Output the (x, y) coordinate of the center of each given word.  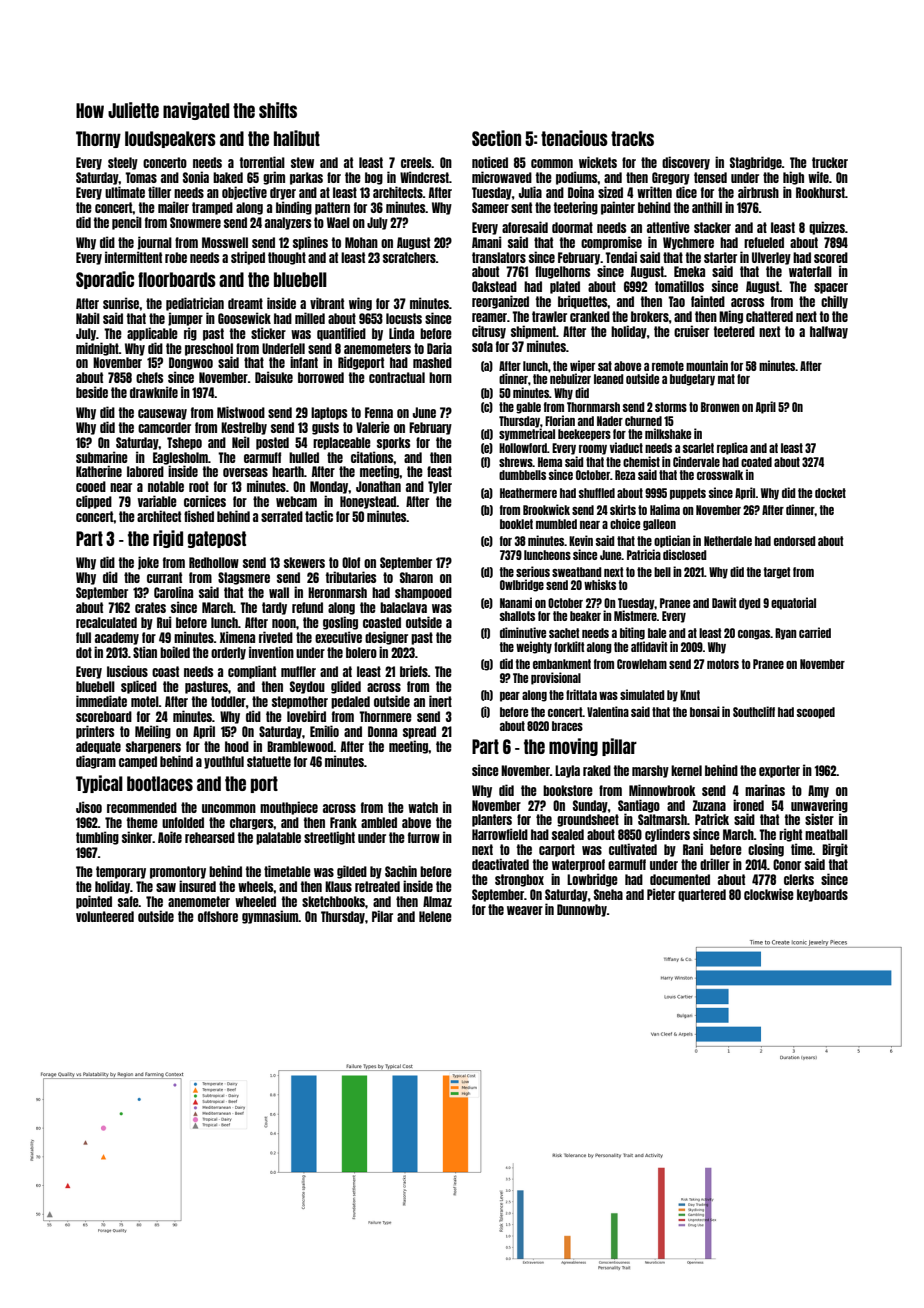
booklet (516, 524)
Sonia (196, 177)
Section (496, 138)
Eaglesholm (180, 458)
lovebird (306, 716)
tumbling (97, 838)
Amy (818, 791)
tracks (632, 138)
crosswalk (720, 475)
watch (423, 807)
